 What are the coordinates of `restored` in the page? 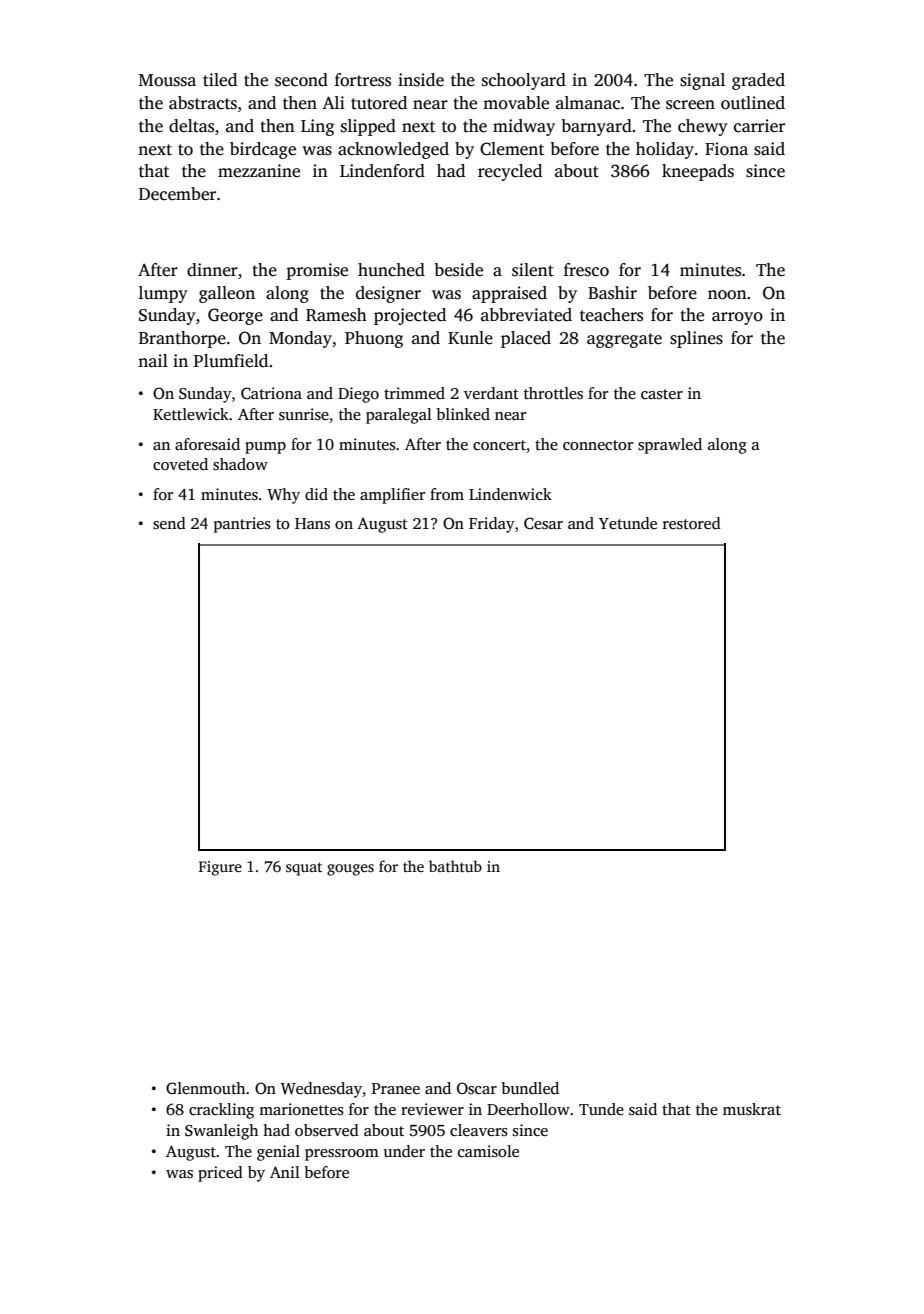 It's located at (692, 523).
